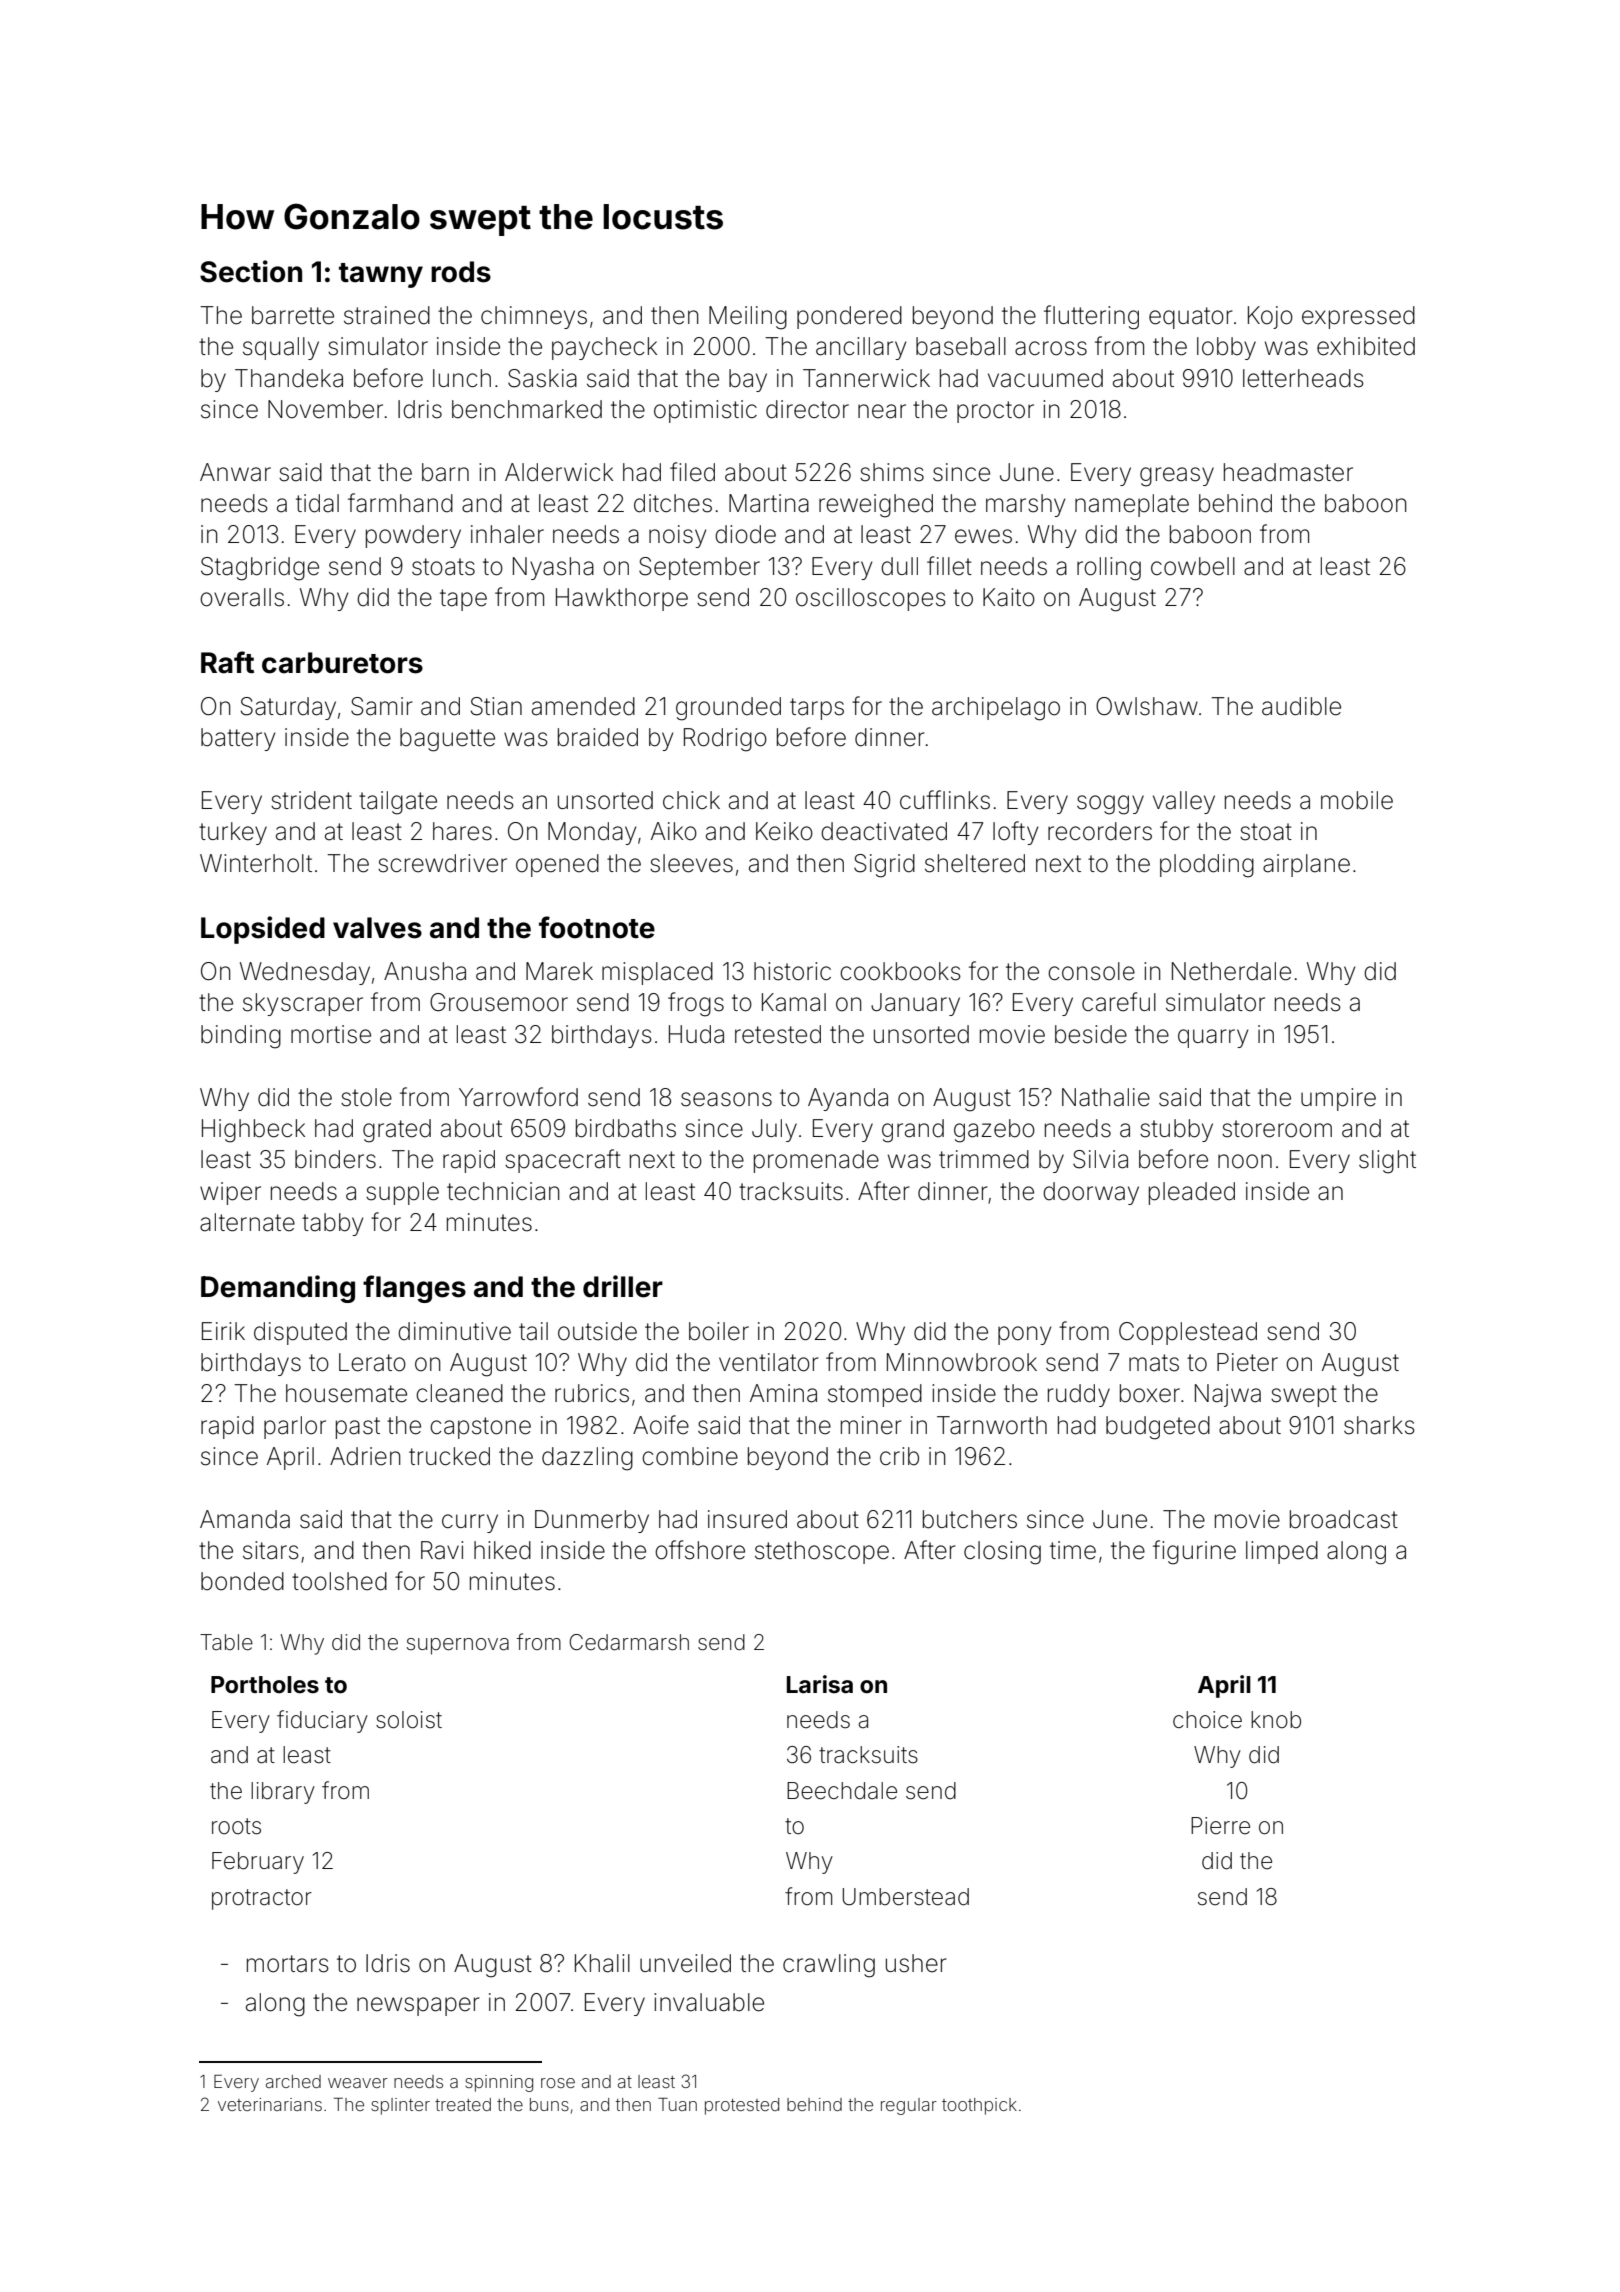 Image resolution: width=1620 pixels, height=2292 pixels. Describe the element at coordinates (709, 2002) in the screenshot. I see `invaluable` at that location.
